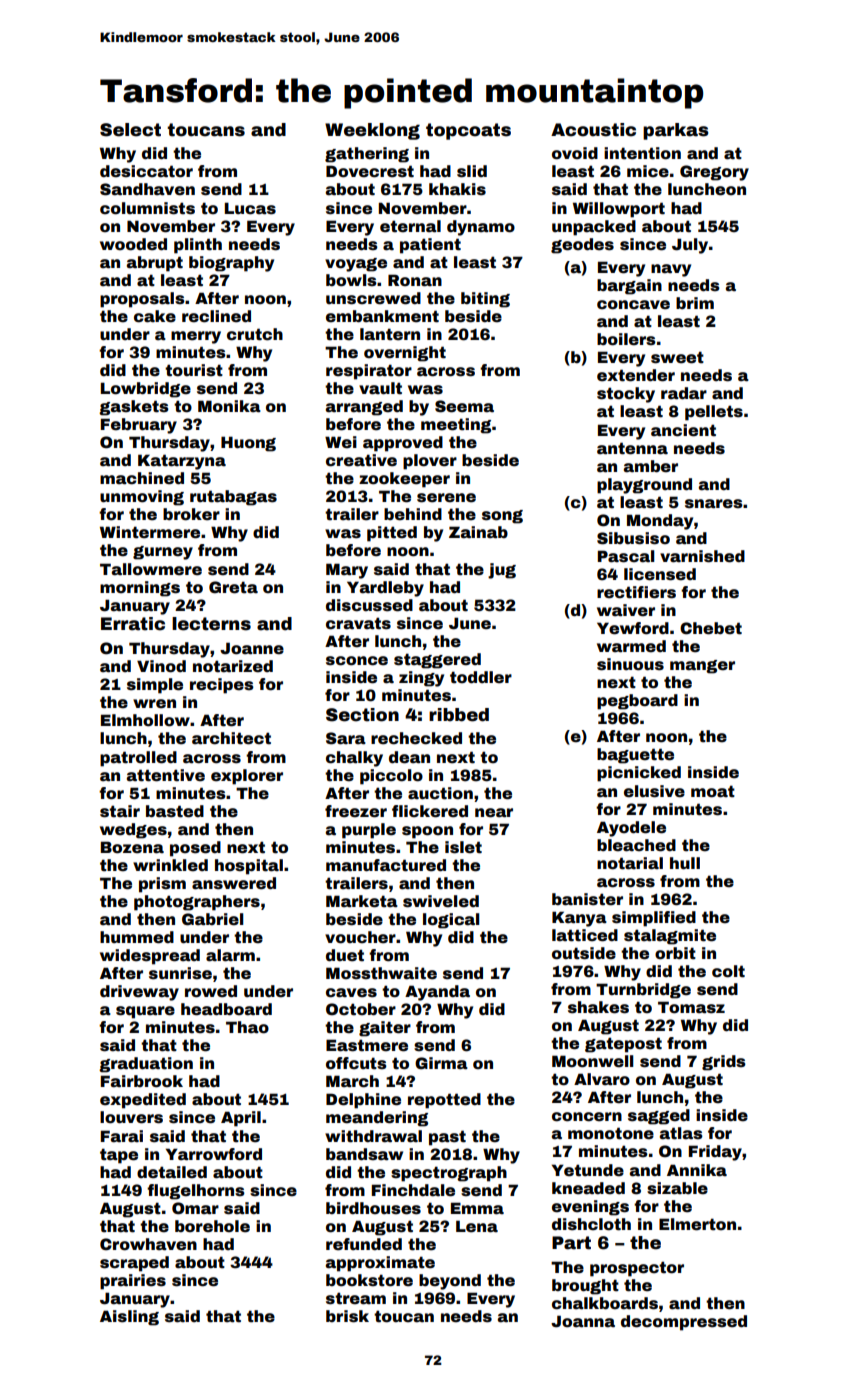 This document has width=849, height=1400. Describe the element at coordinates (363, 1101) in the document. I see `Delphine` at that location.
